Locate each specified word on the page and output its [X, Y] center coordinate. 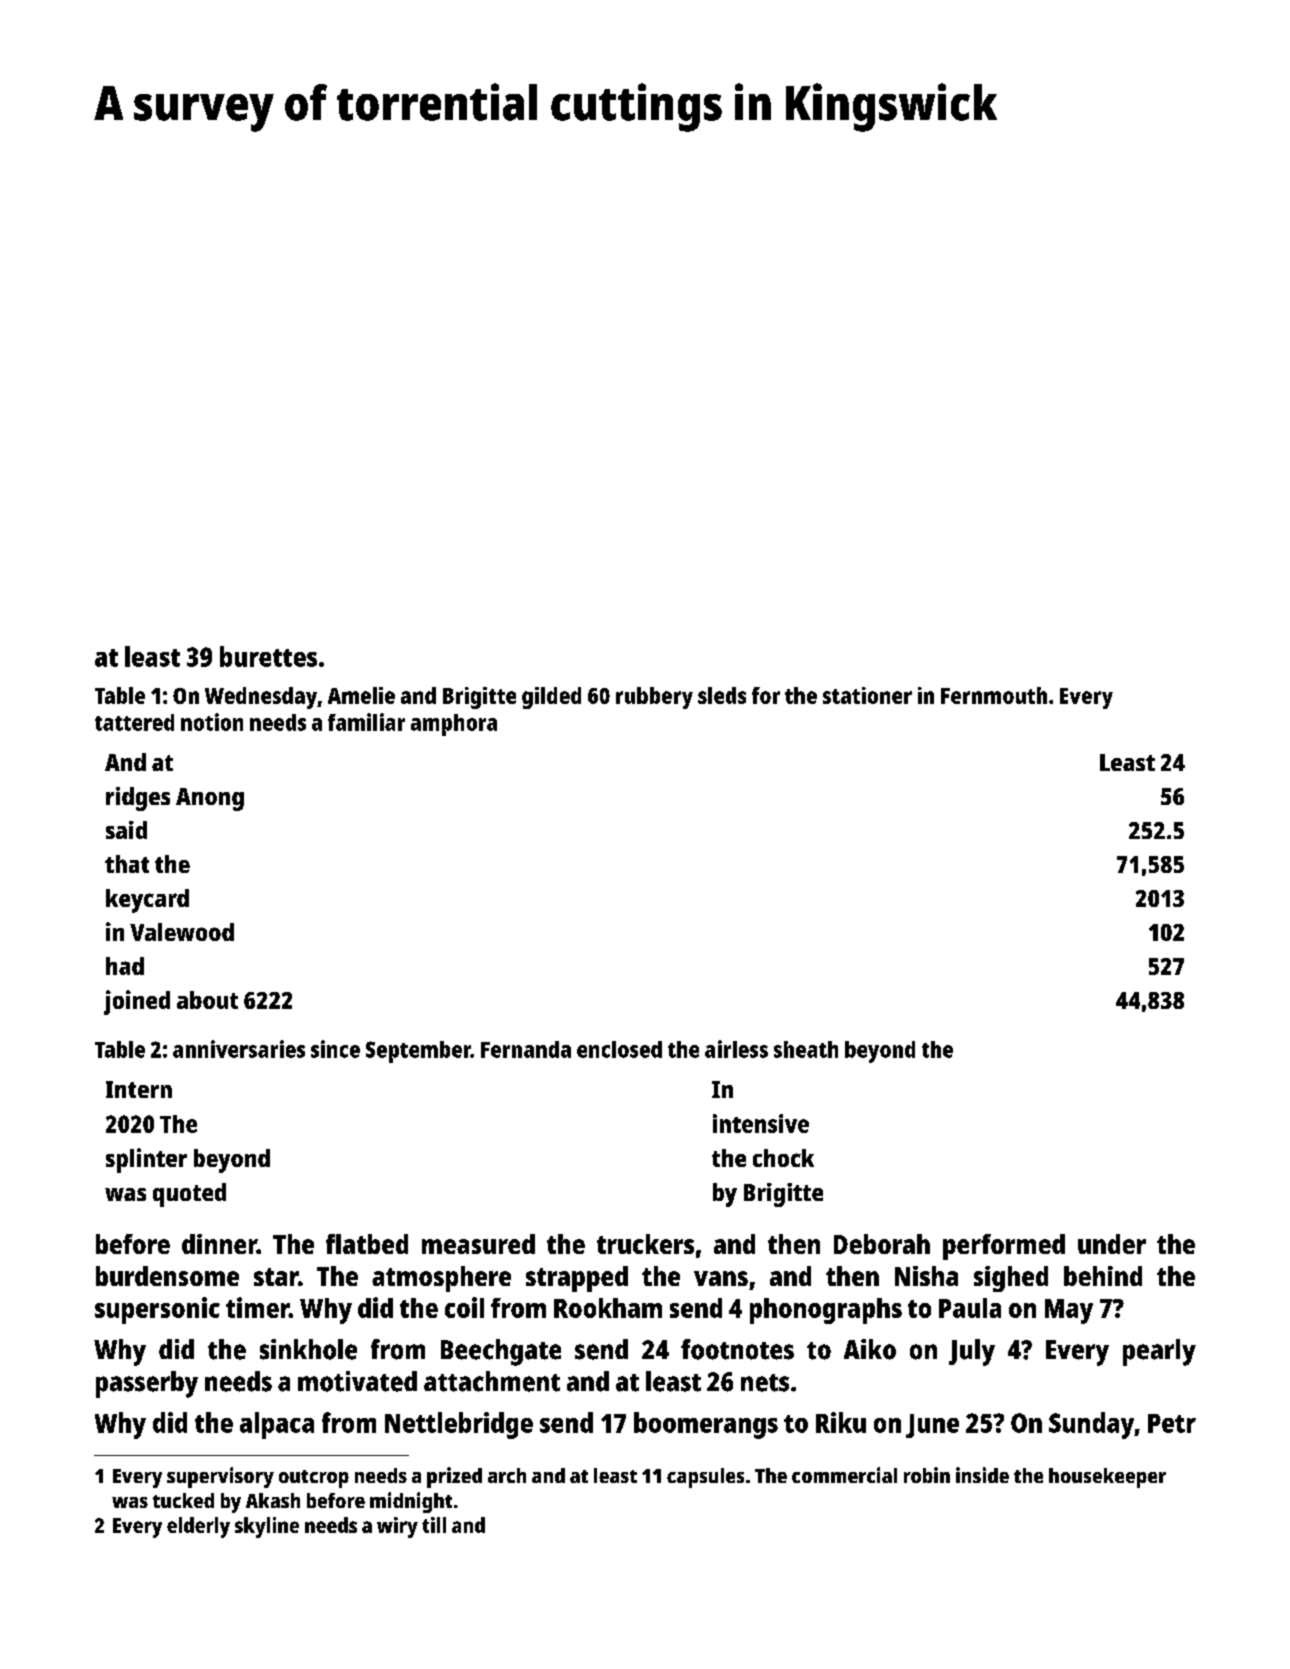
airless [736, 1049]
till [434, 1525]
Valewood [182, 932]
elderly [198, 1527]
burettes [268, 656]
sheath [806, 1049]
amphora [454, 725]
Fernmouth [994, 695]
